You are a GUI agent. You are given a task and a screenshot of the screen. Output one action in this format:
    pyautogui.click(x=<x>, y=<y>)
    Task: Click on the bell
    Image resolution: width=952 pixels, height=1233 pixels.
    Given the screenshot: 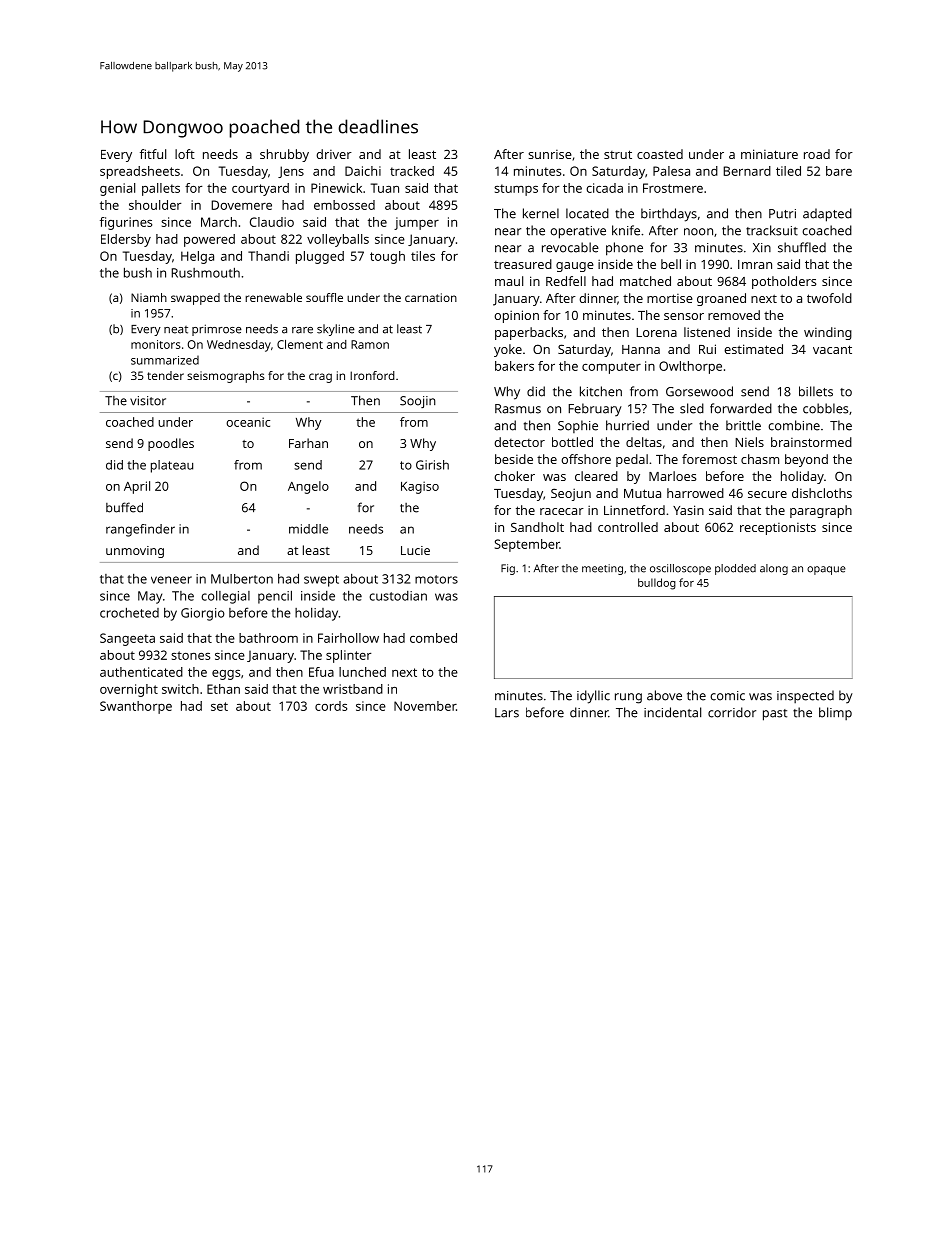 What is the action you would take?
    pyautogui.click(x=671, y=264)
